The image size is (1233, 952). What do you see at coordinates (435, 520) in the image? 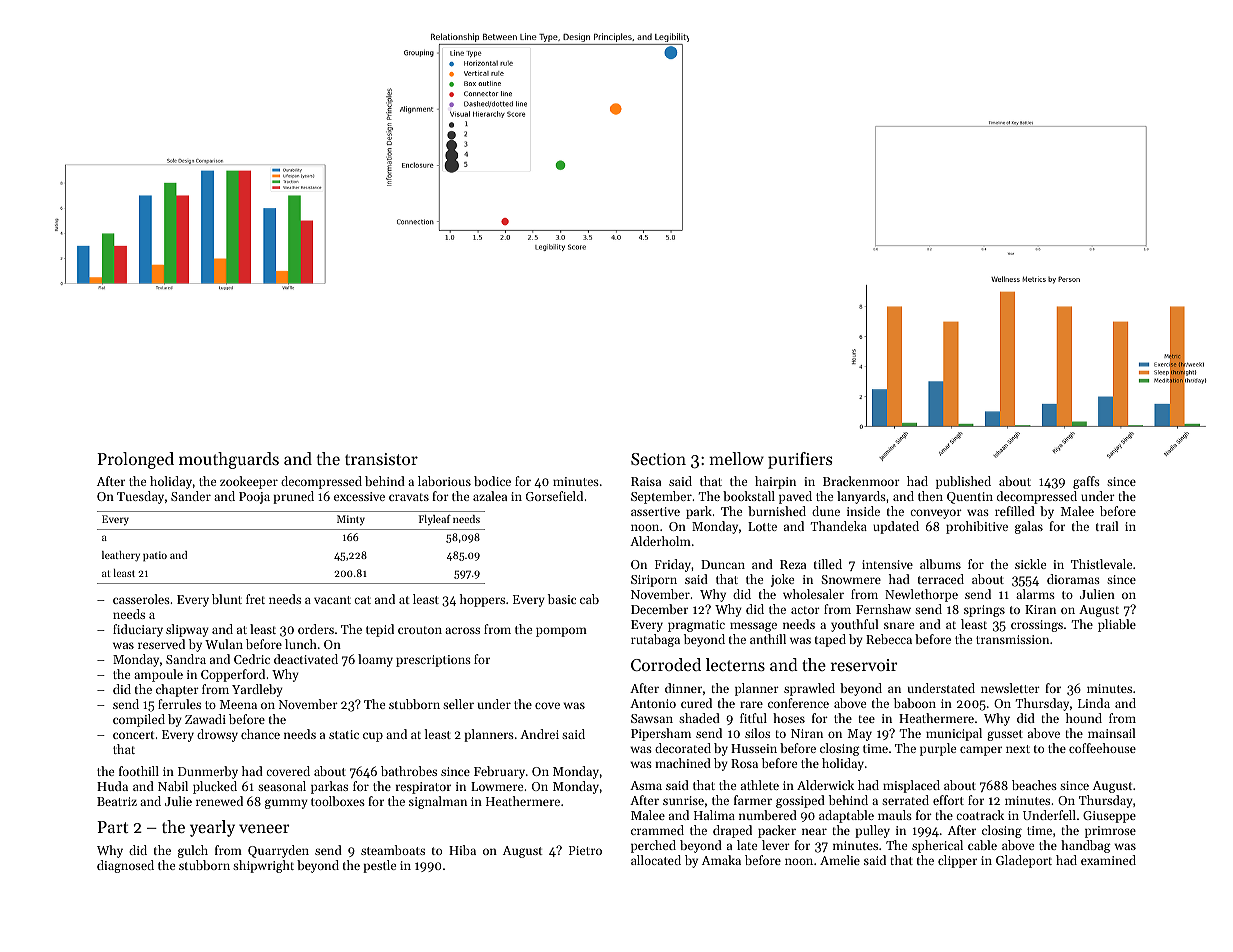
I see `Flyleaf` at bounding box center [435, 520].
